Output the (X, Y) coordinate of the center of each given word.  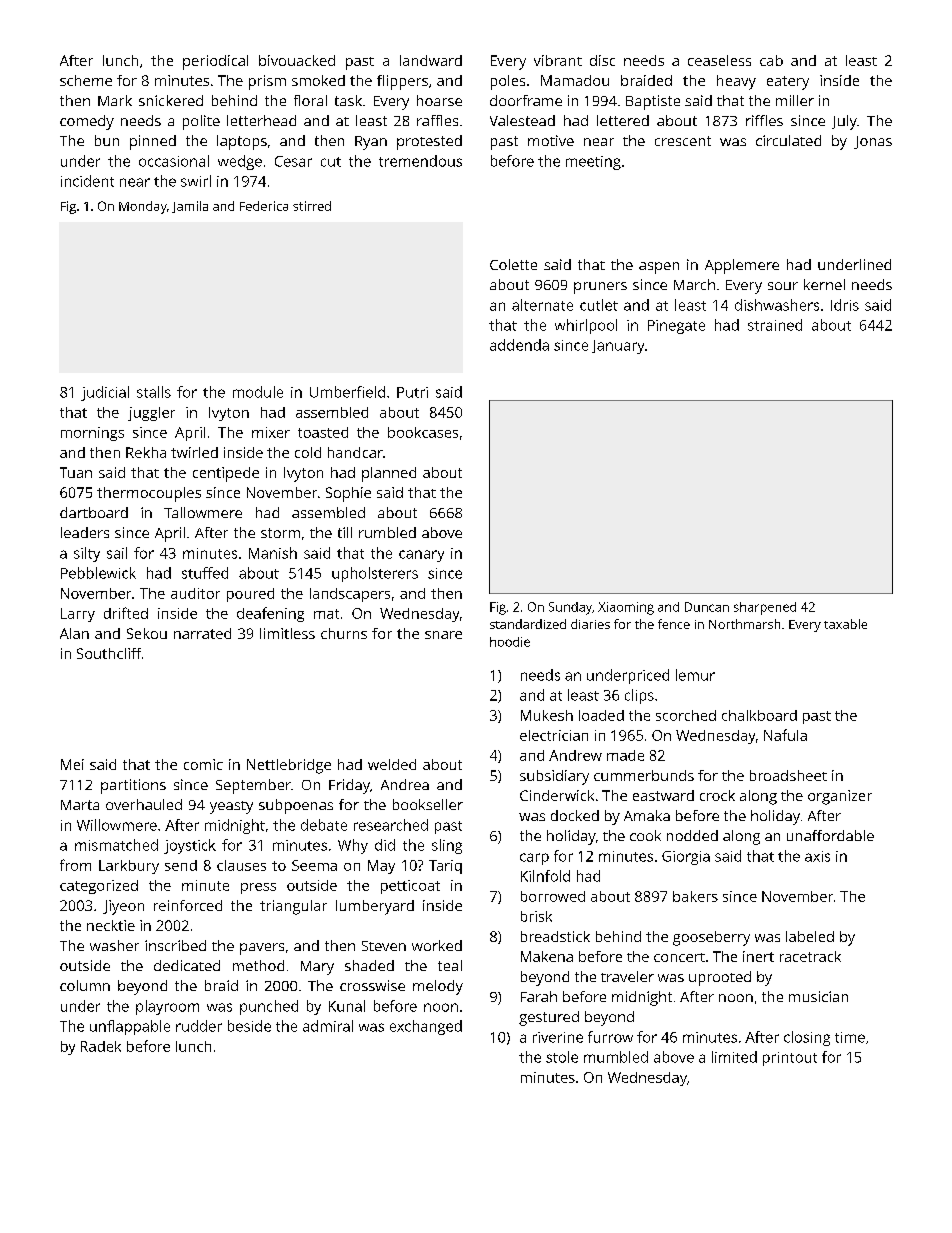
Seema (314, 865)
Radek (101, 1046)
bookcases (423, 432)
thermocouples (149, 494)
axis (817, 856)
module (258, 392)
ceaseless (719, 60)
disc (602, 60)
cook (645, 835)
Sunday (570, 608)
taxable (845, 624)
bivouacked (297, 60)
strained (775, 325)
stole (562, 1057)
